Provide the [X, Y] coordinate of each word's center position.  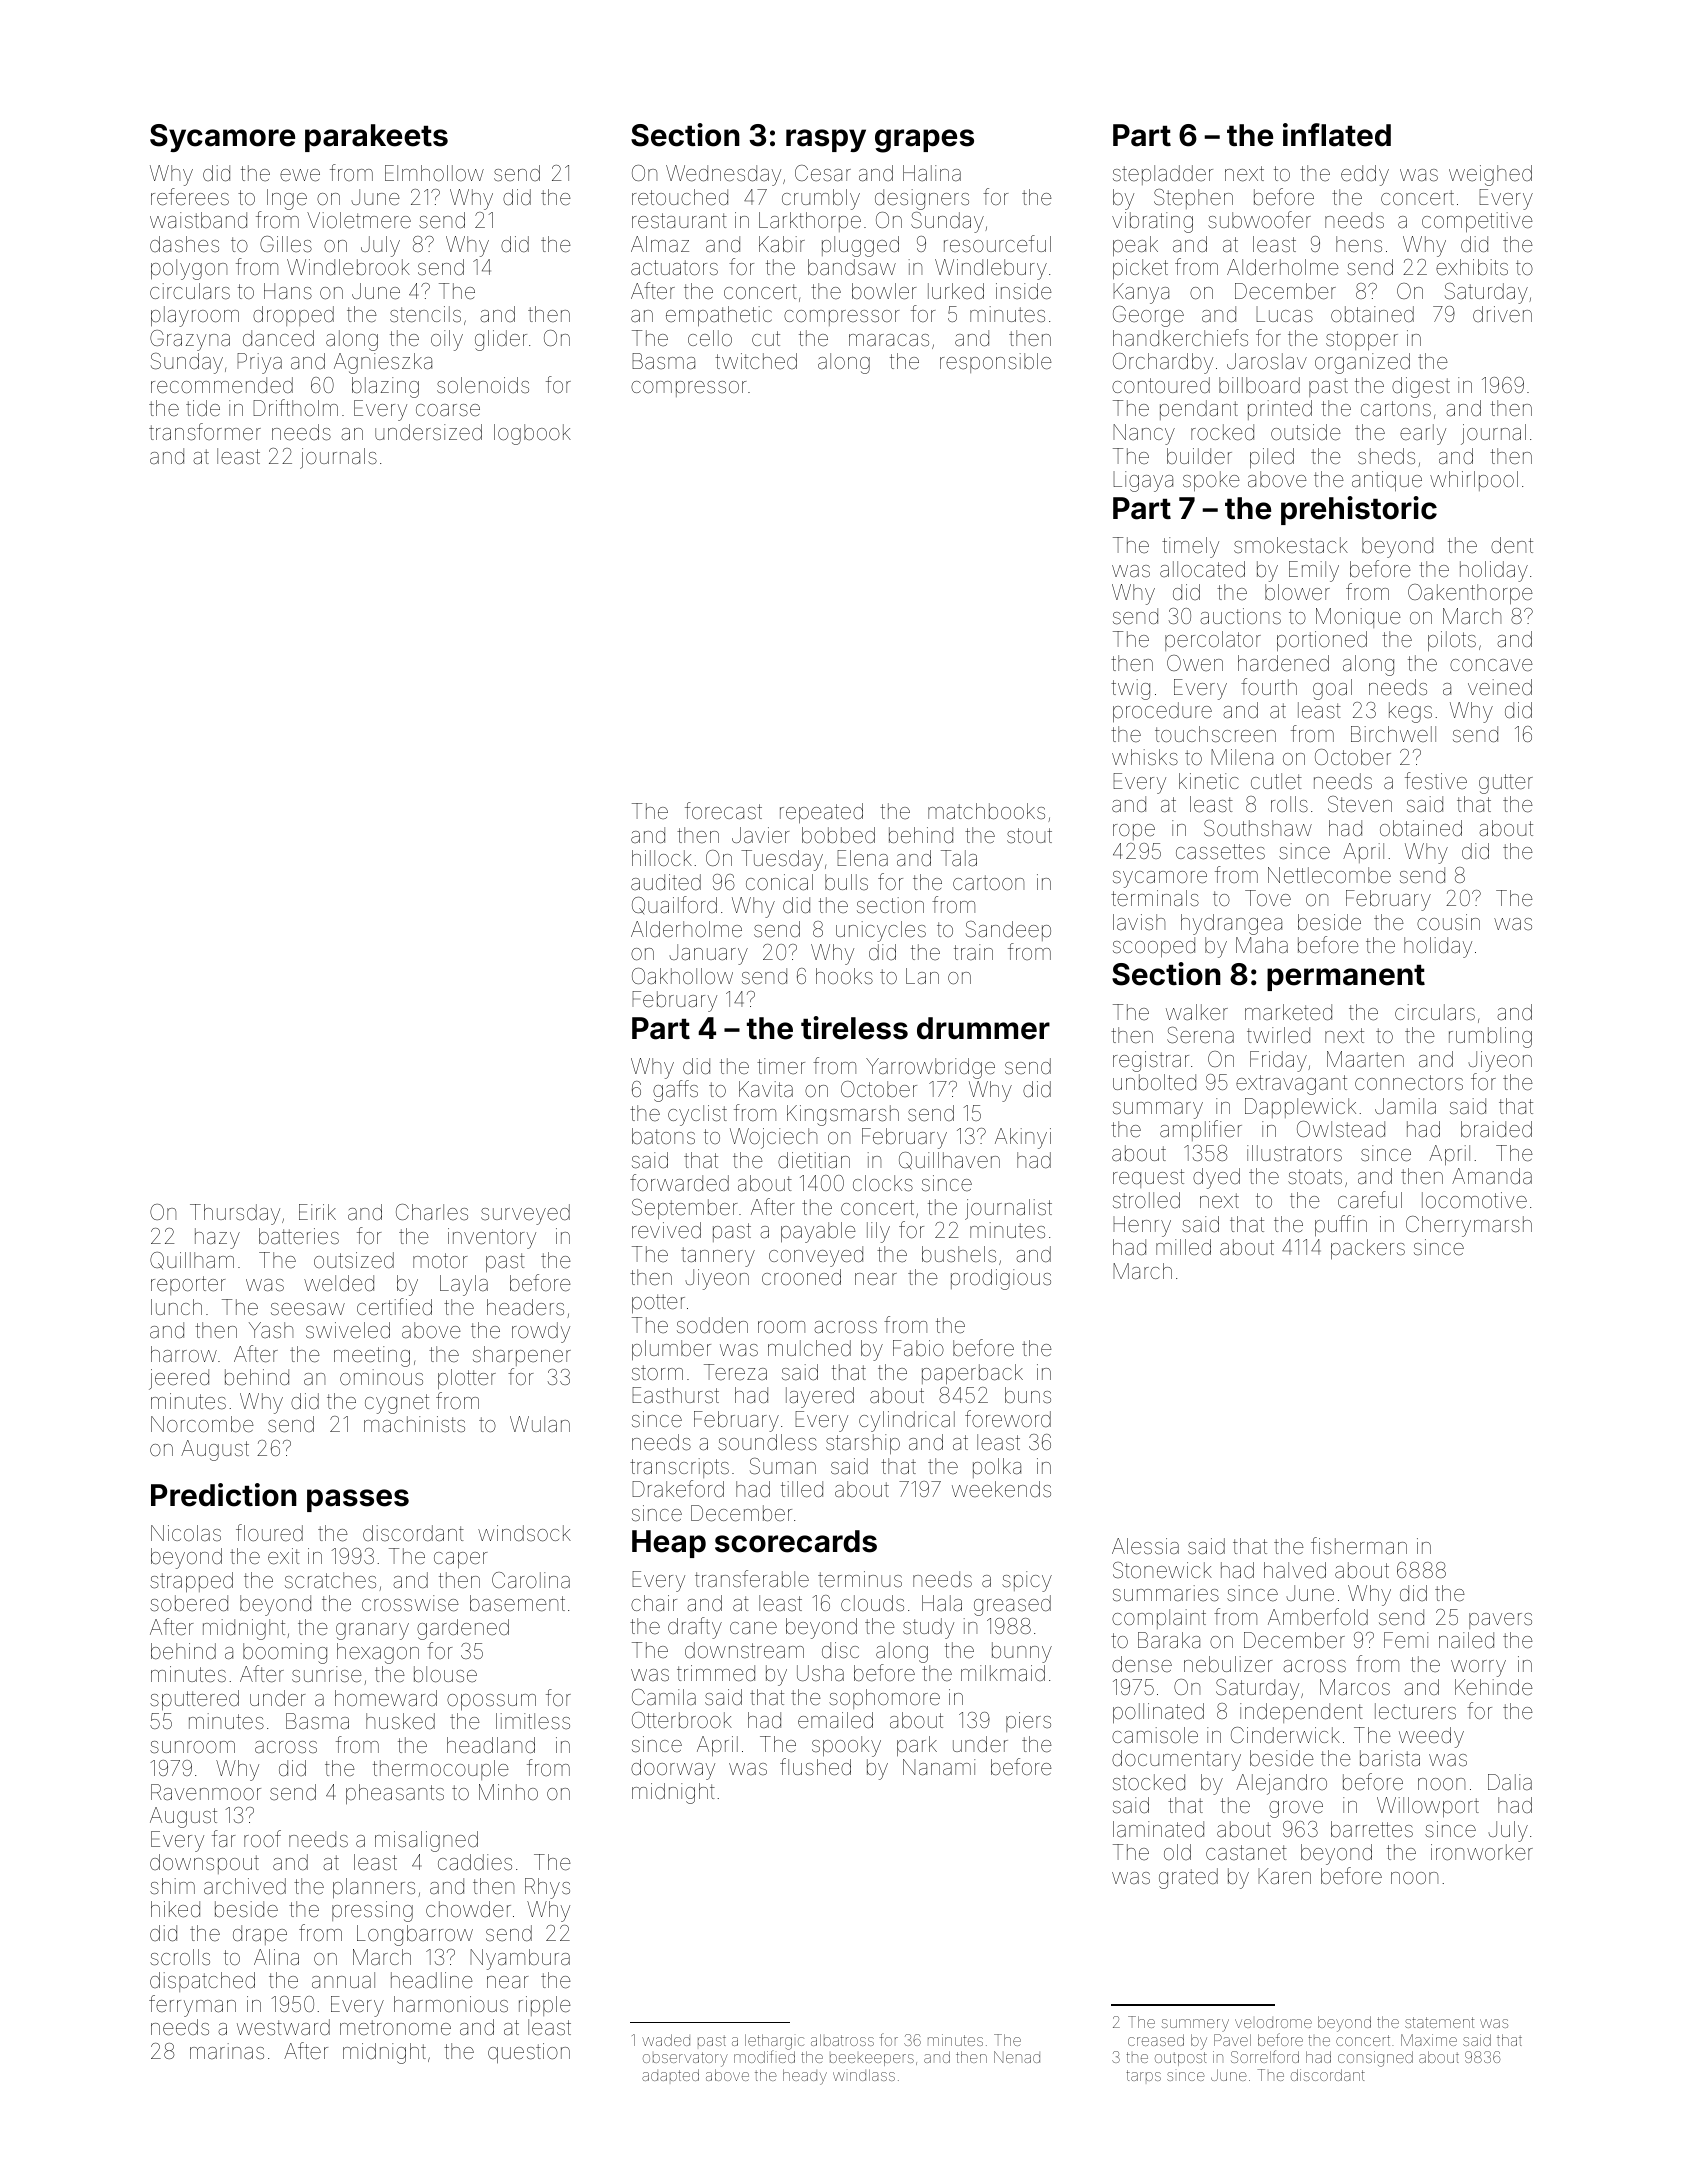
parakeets [376, 138]
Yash [271, 1330]
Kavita [766, 1089]
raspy [826, 140]
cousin [1448, 922]
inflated [1337, 135]
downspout [204, 1864]
